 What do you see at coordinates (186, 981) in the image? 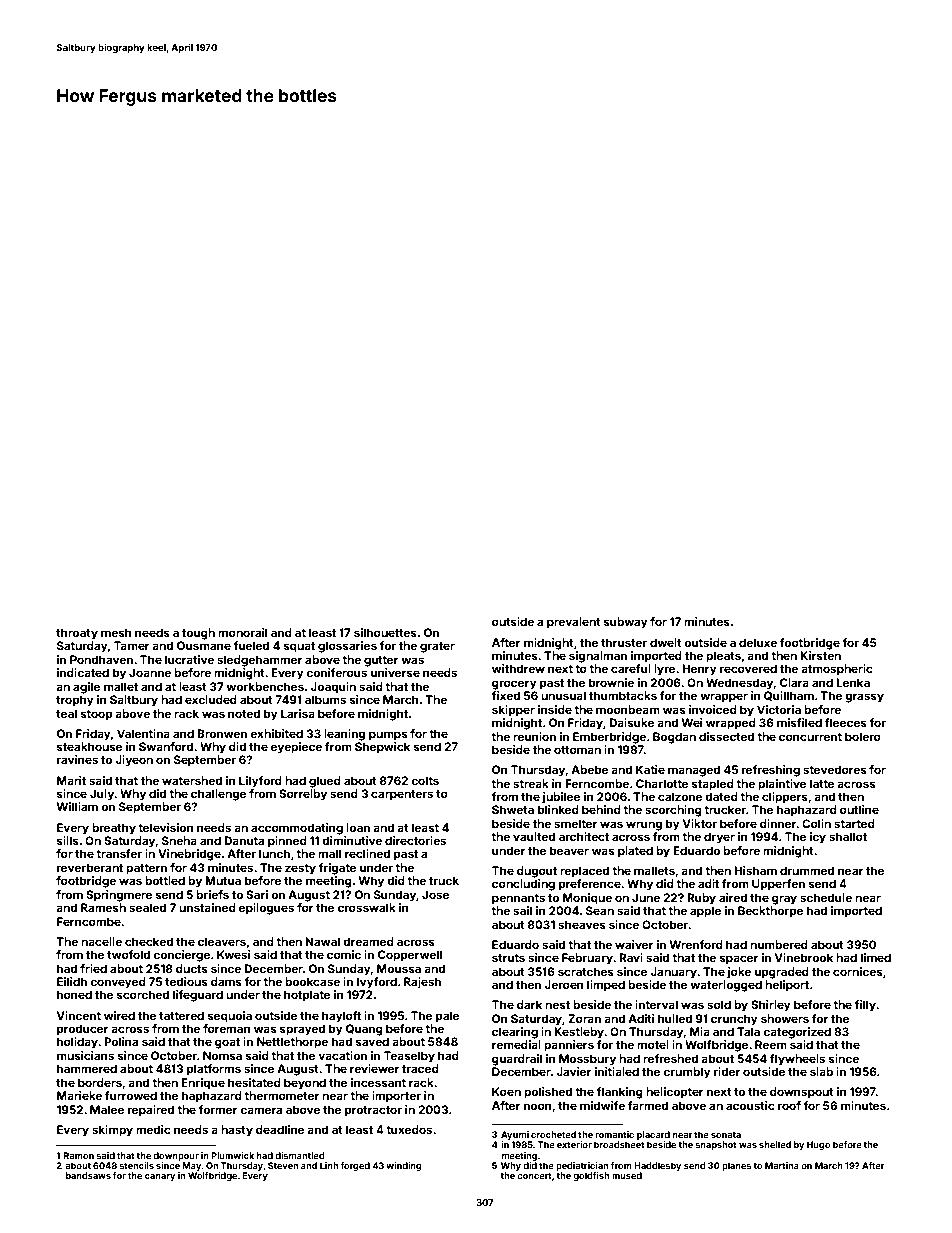
I see `tedious` at bounding box center [186, 981].
